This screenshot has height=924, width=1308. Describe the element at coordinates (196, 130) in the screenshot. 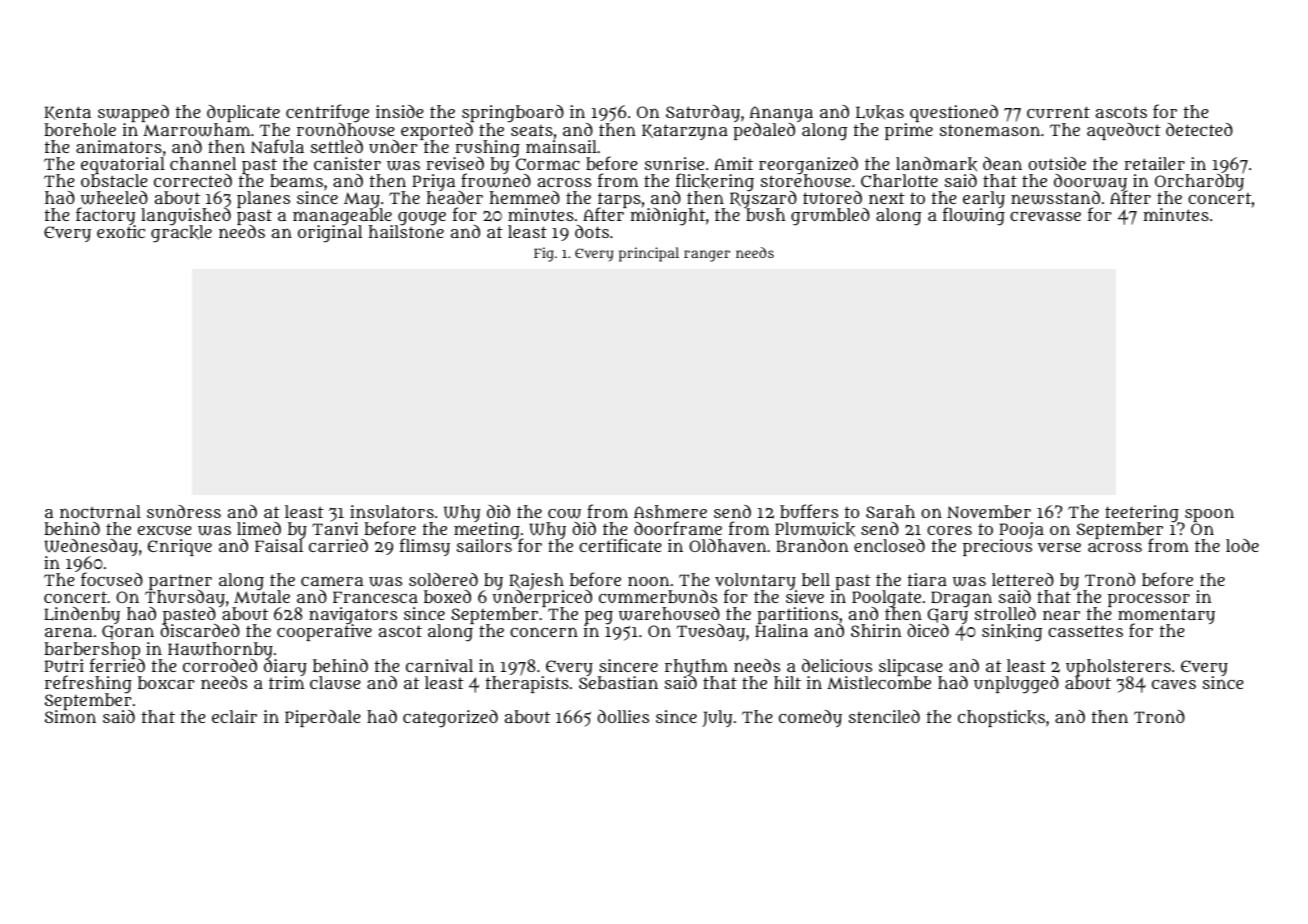

I see `Marrowham` at that location.
